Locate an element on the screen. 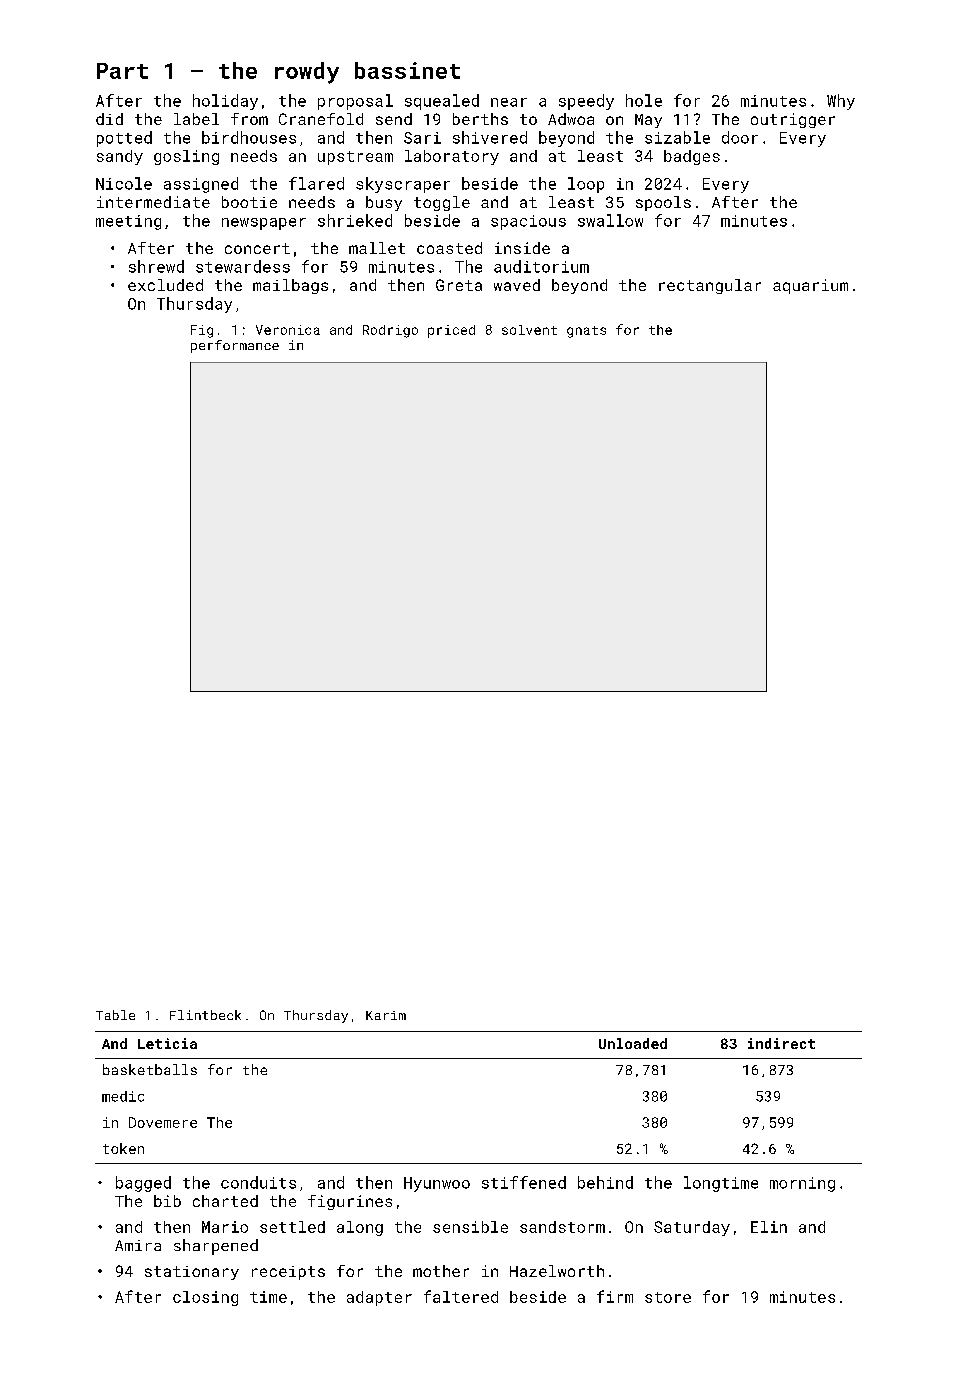  Hyunwoo is located at coordinates (437, 1184).
